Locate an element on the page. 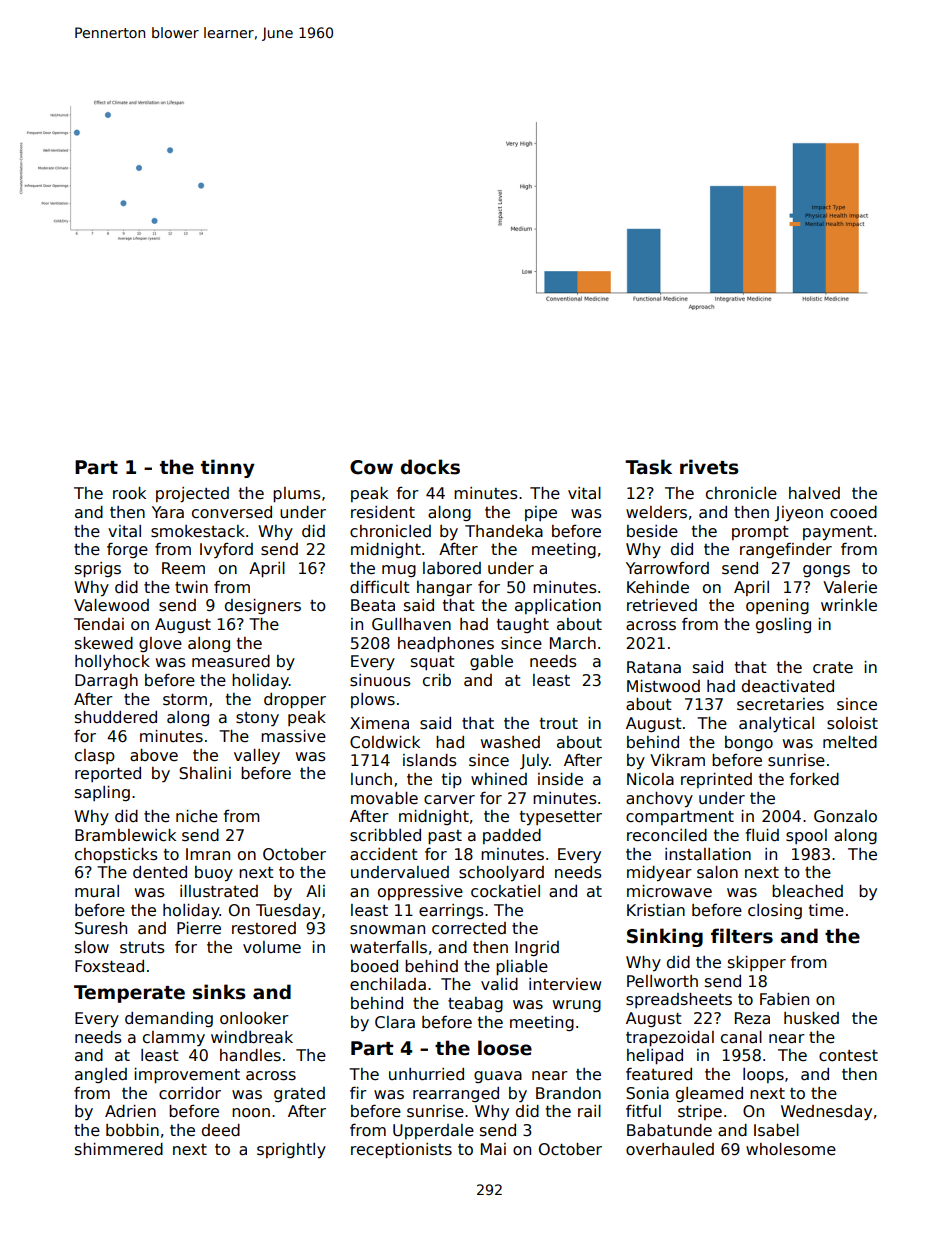  grated is located at coordinates (299, 1094).
